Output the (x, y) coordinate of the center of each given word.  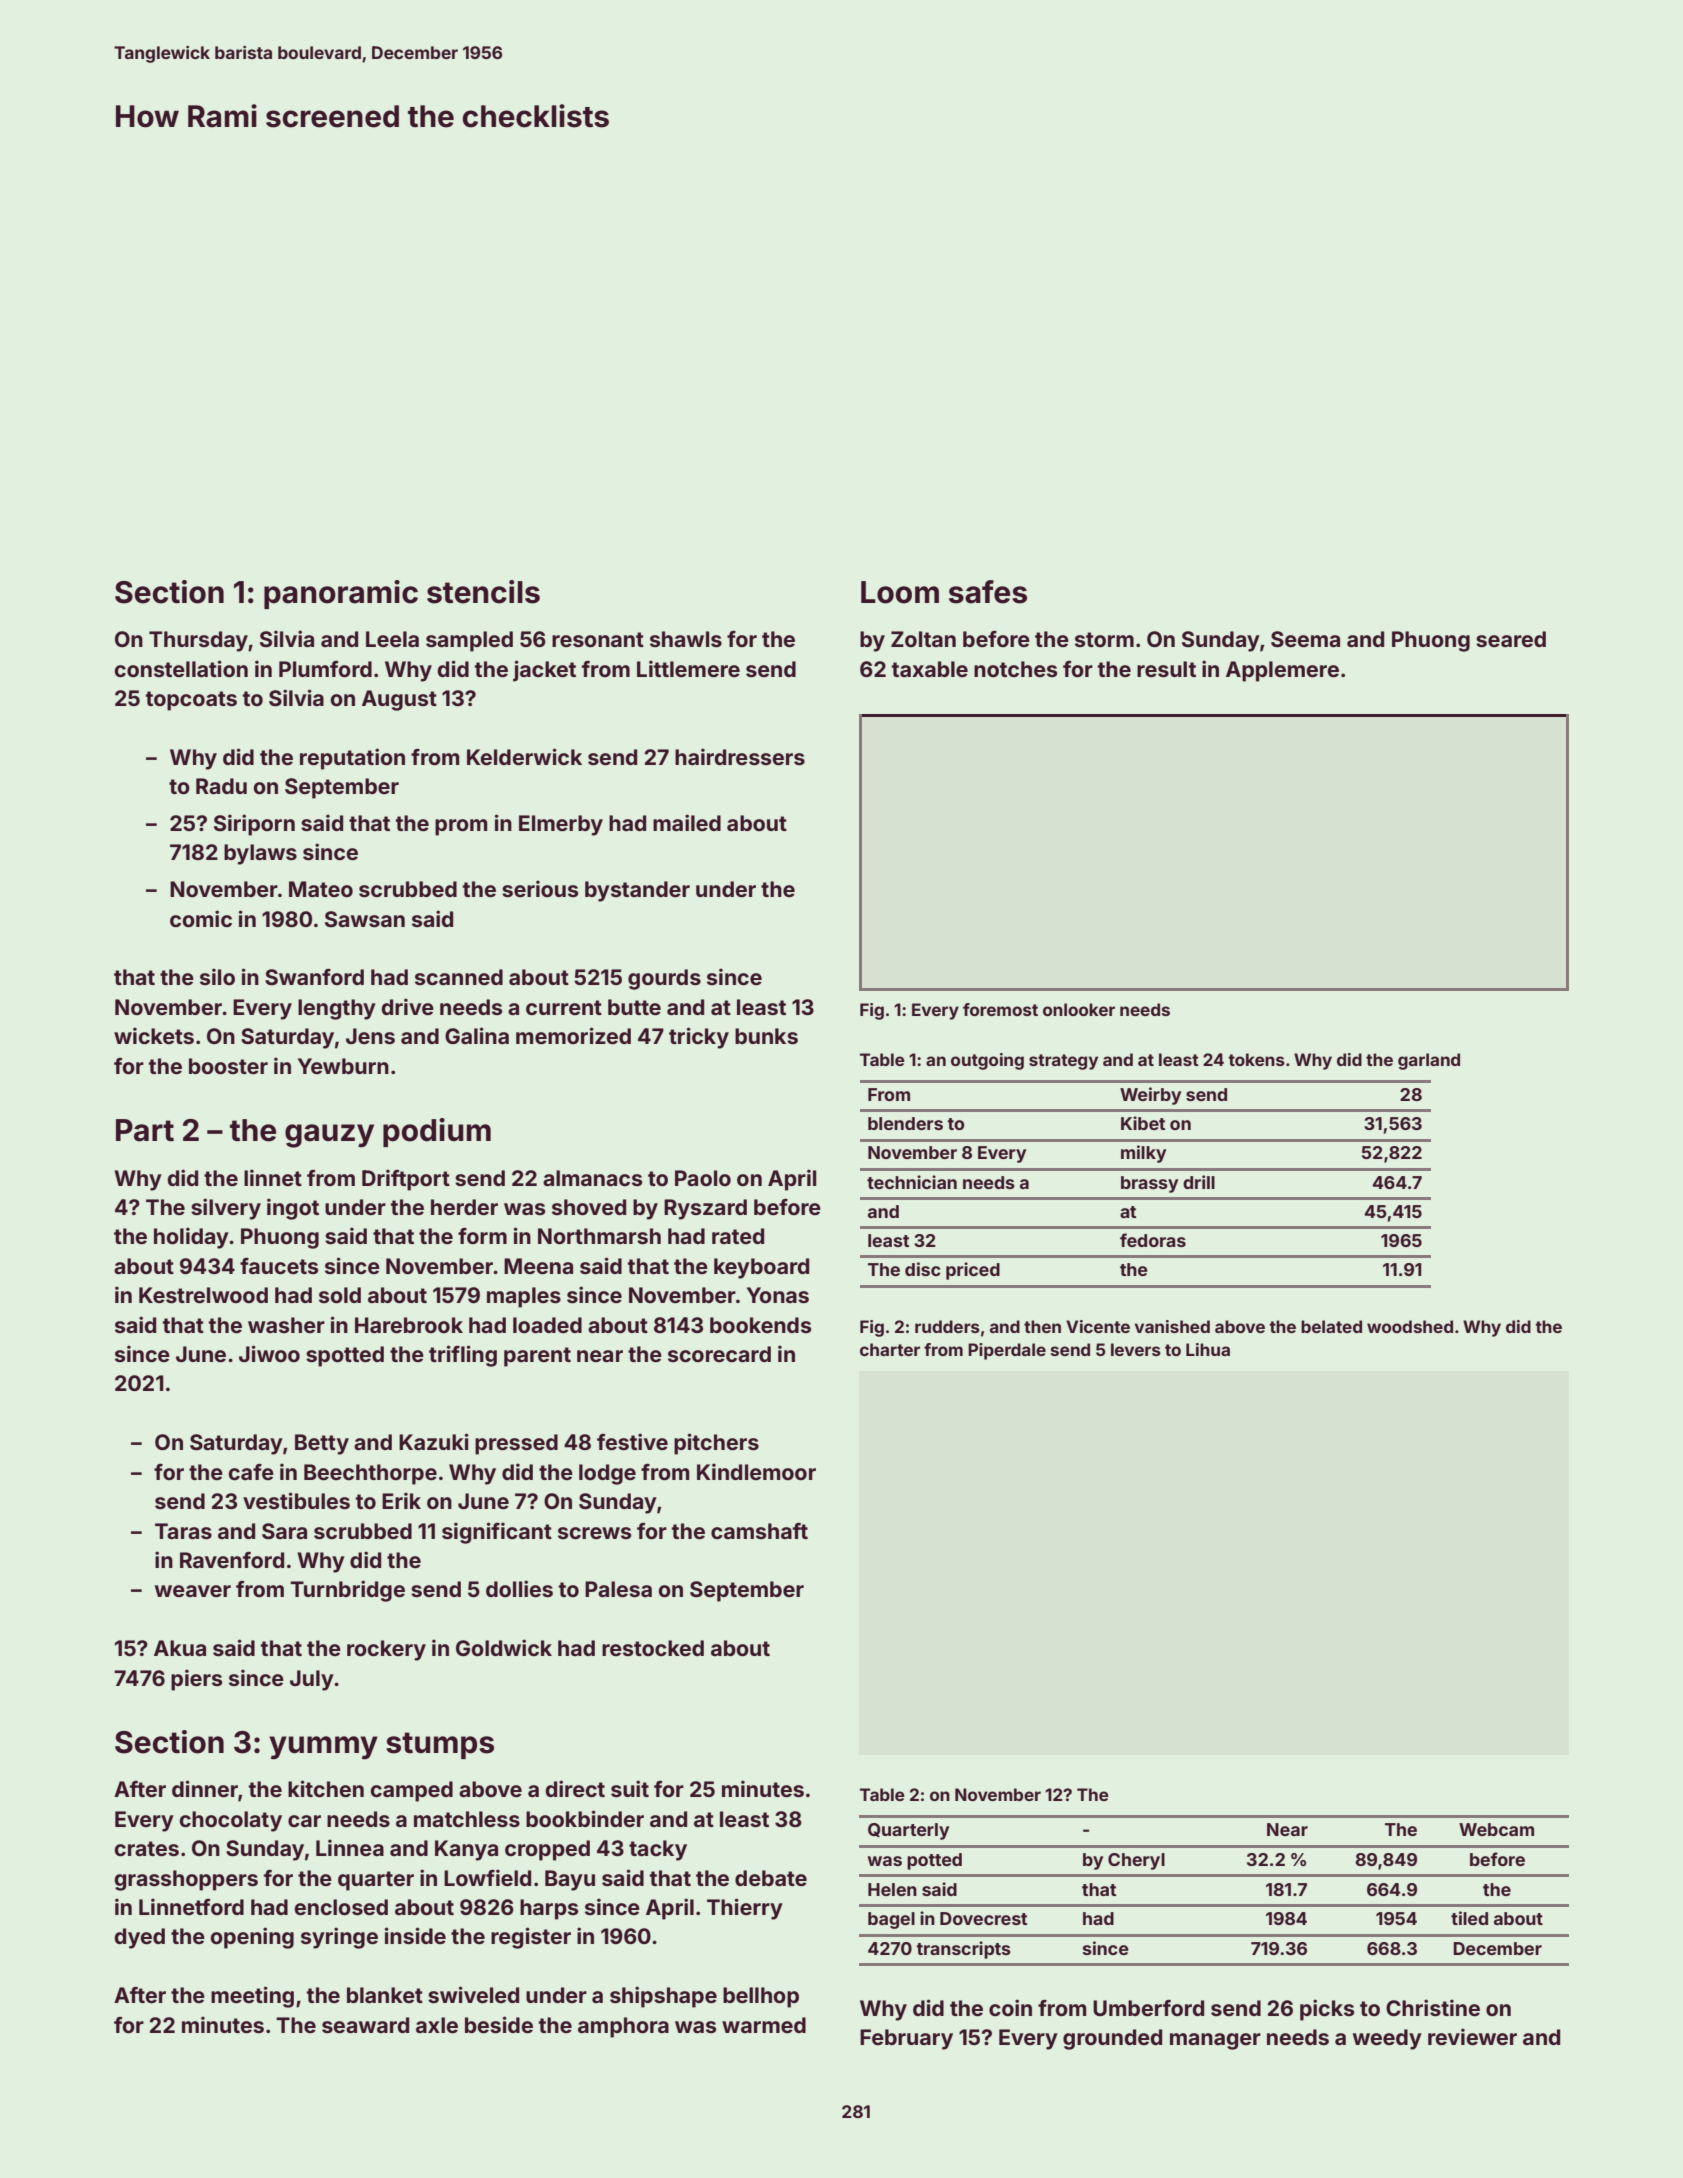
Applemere (1282, 671)
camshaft (759, 1531)
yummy (323, 1748)
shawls (686, 639)
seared (1511, 639)
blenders (905, 1123)
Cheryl (1136, 1861)
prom (461, 827)
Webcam (1496, 1829)
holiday (191, 1238)
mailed (687, 822)
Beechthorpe (370, 1474)
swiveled (473, 1994)
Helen (892, 1889)
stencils (483, 592)
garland (1429, 1061)
